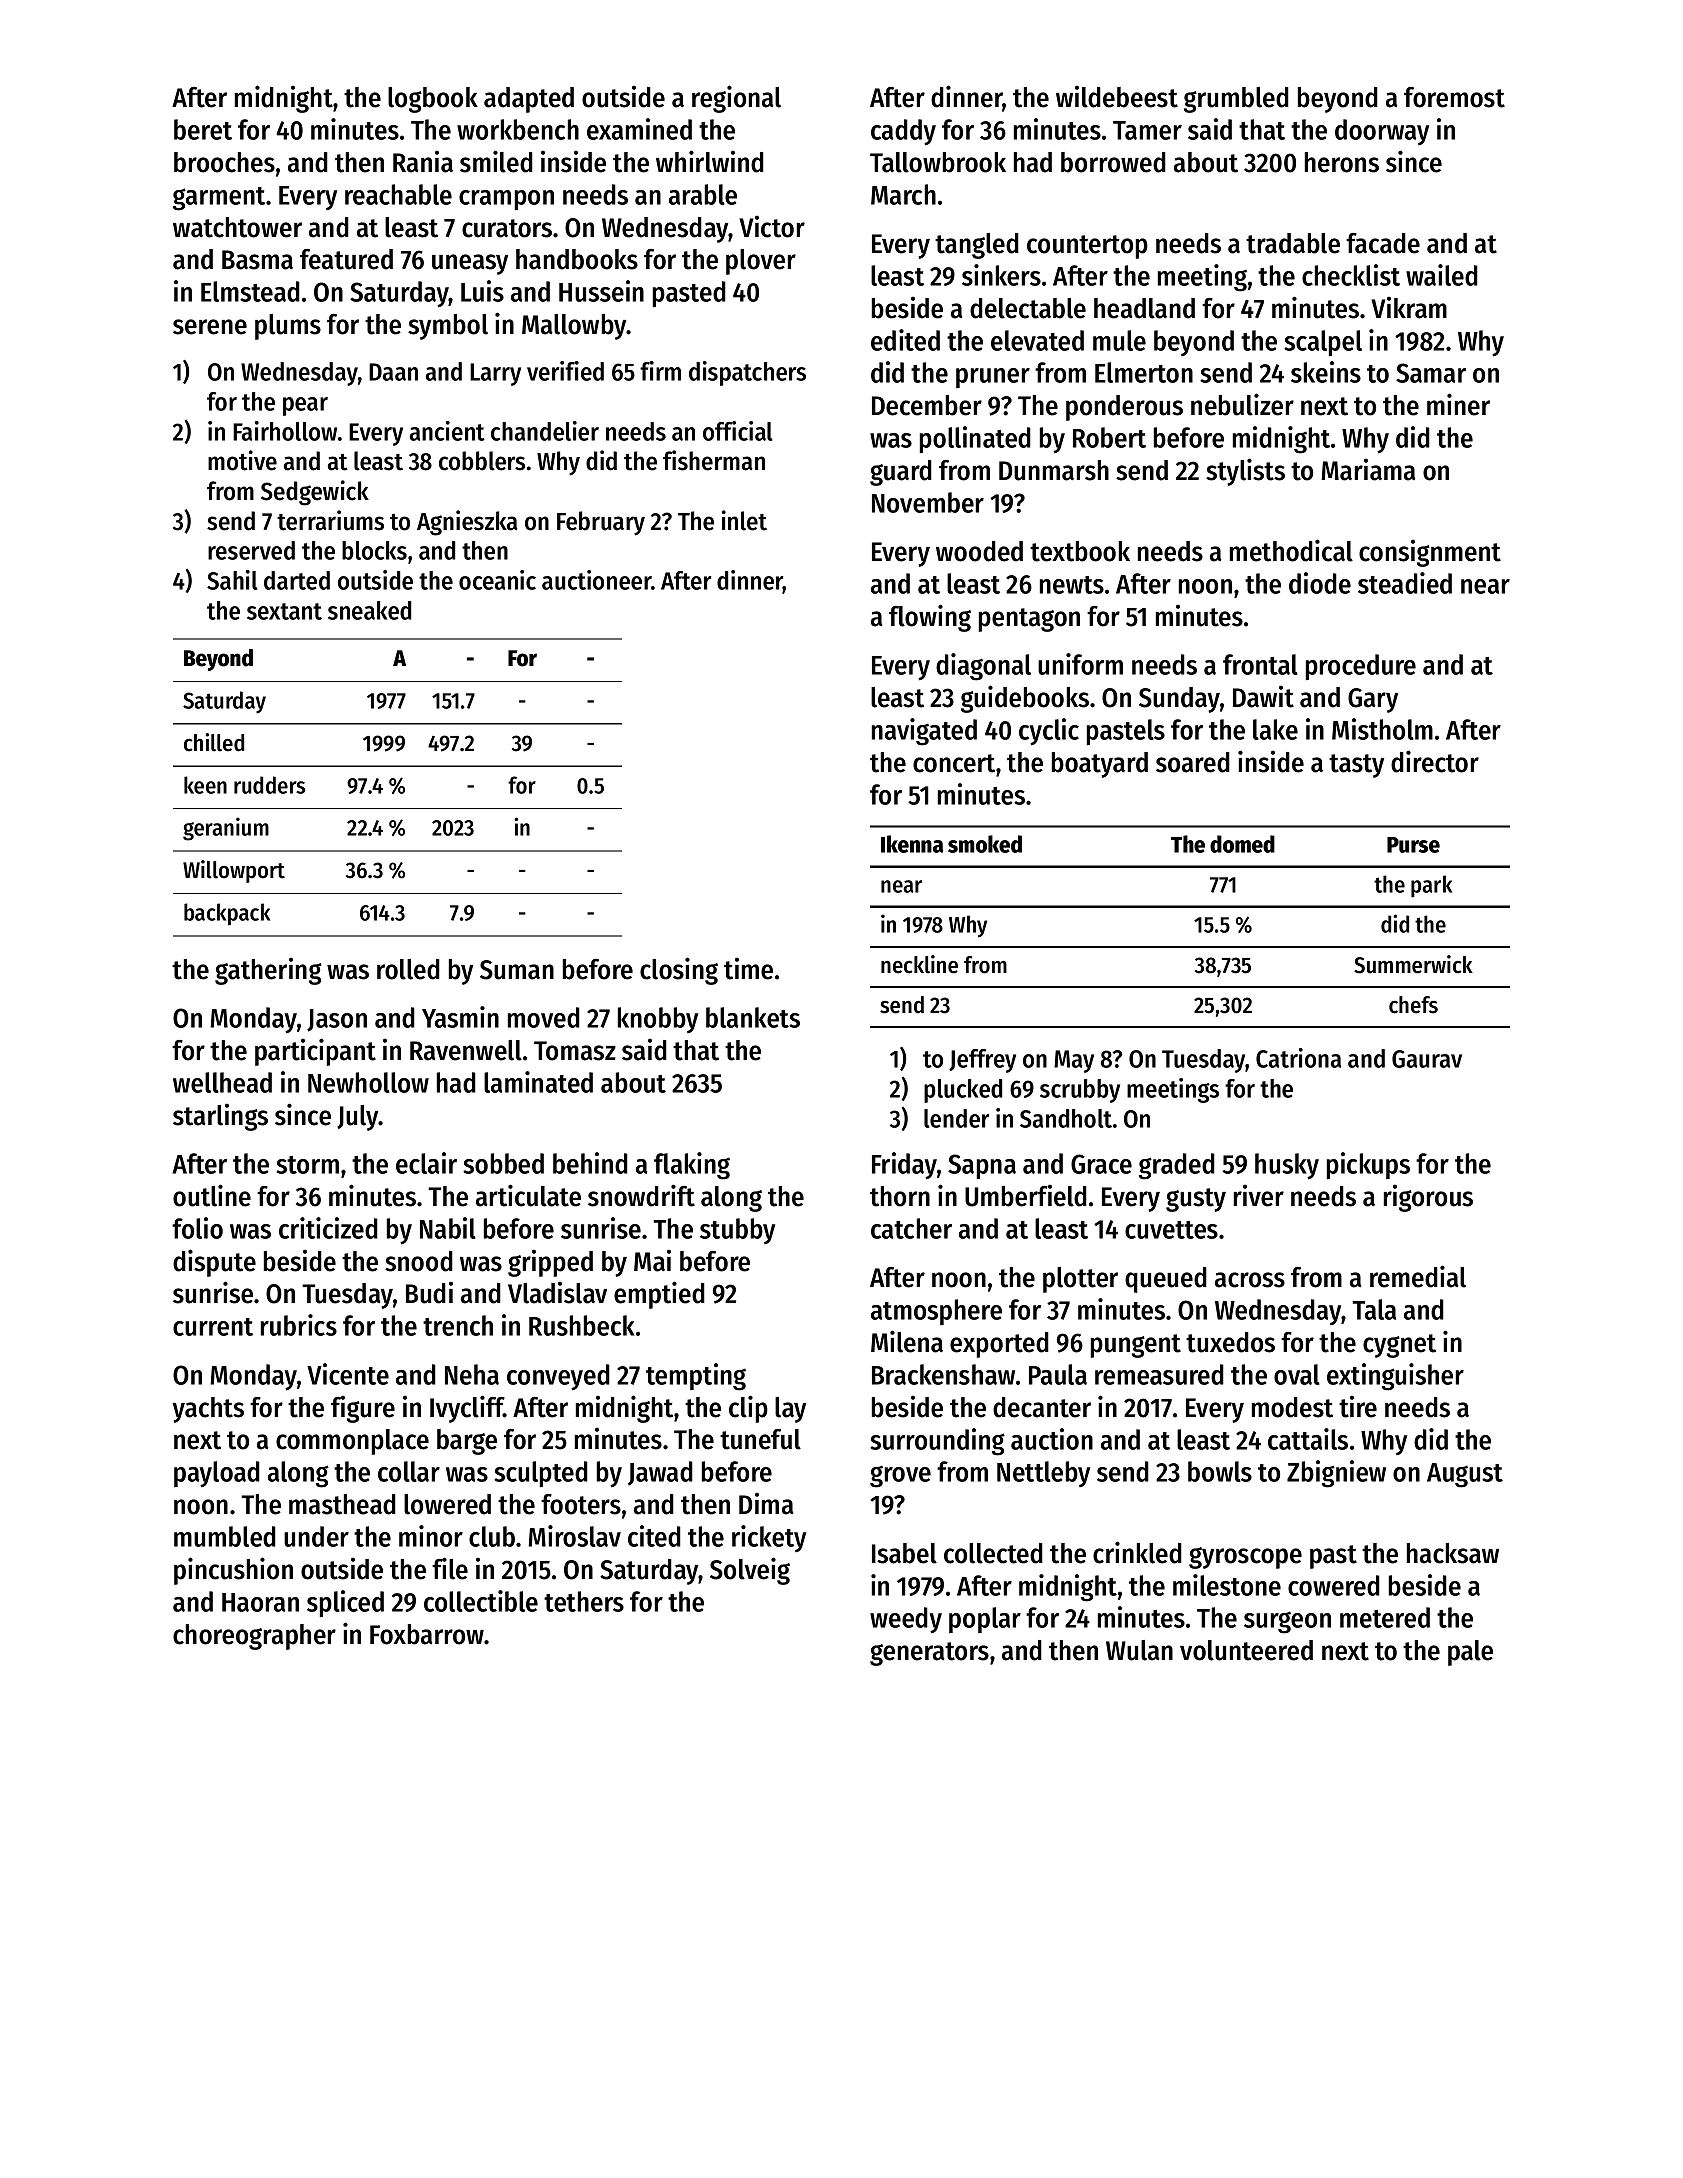 Image resolution: width=1683 pixels, height=2178 pixels. I want to click on wailed, so click(1442, 275).
